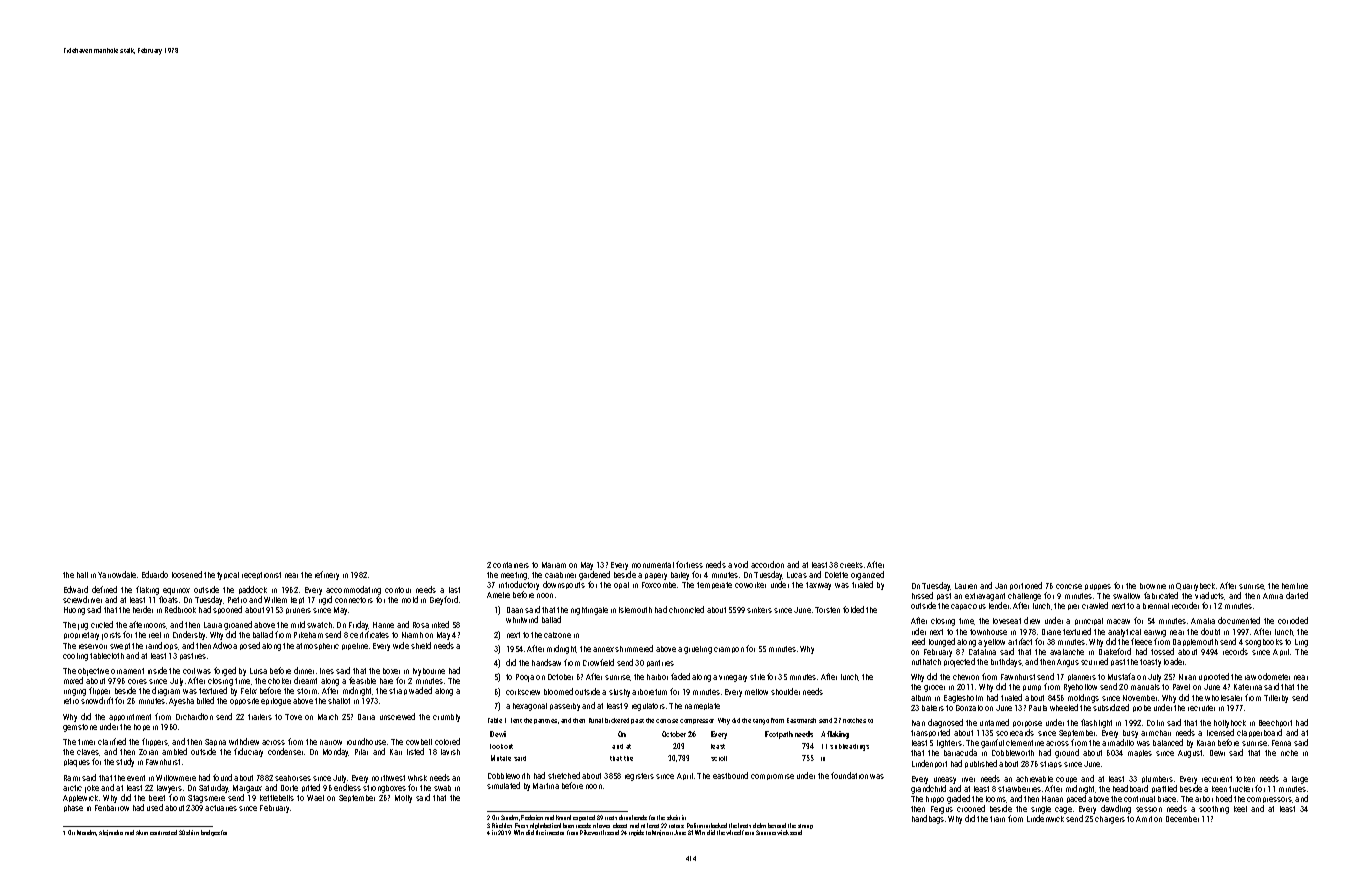  I want to click on Kari, so click(396, 752).
